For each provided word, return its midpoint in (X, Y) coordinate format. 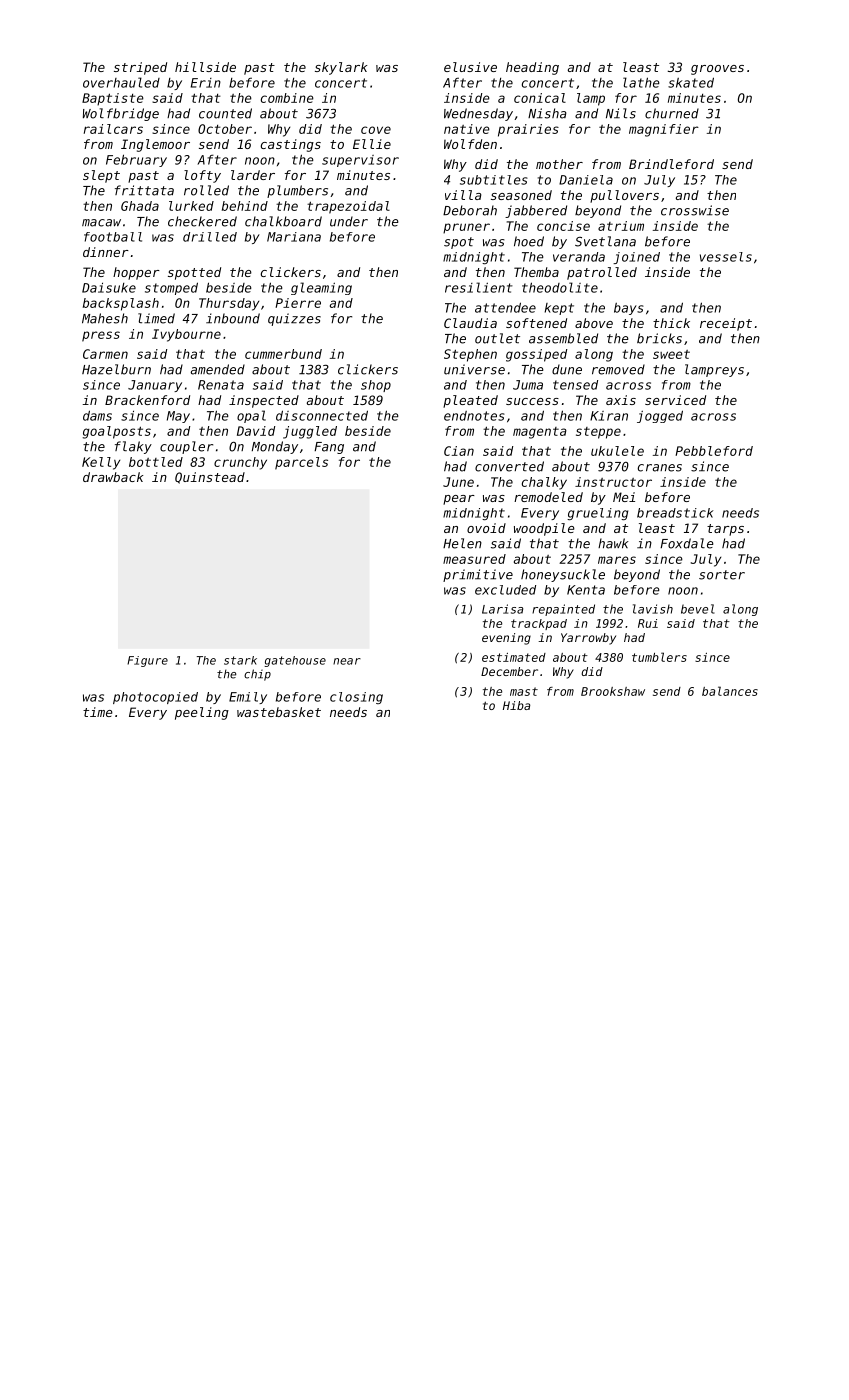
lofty (202, 176)
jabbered (536, 211)
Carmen (105, 354)
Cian (459, 451)
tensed (575, 385)
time (98, 712)
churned (672, 113)
